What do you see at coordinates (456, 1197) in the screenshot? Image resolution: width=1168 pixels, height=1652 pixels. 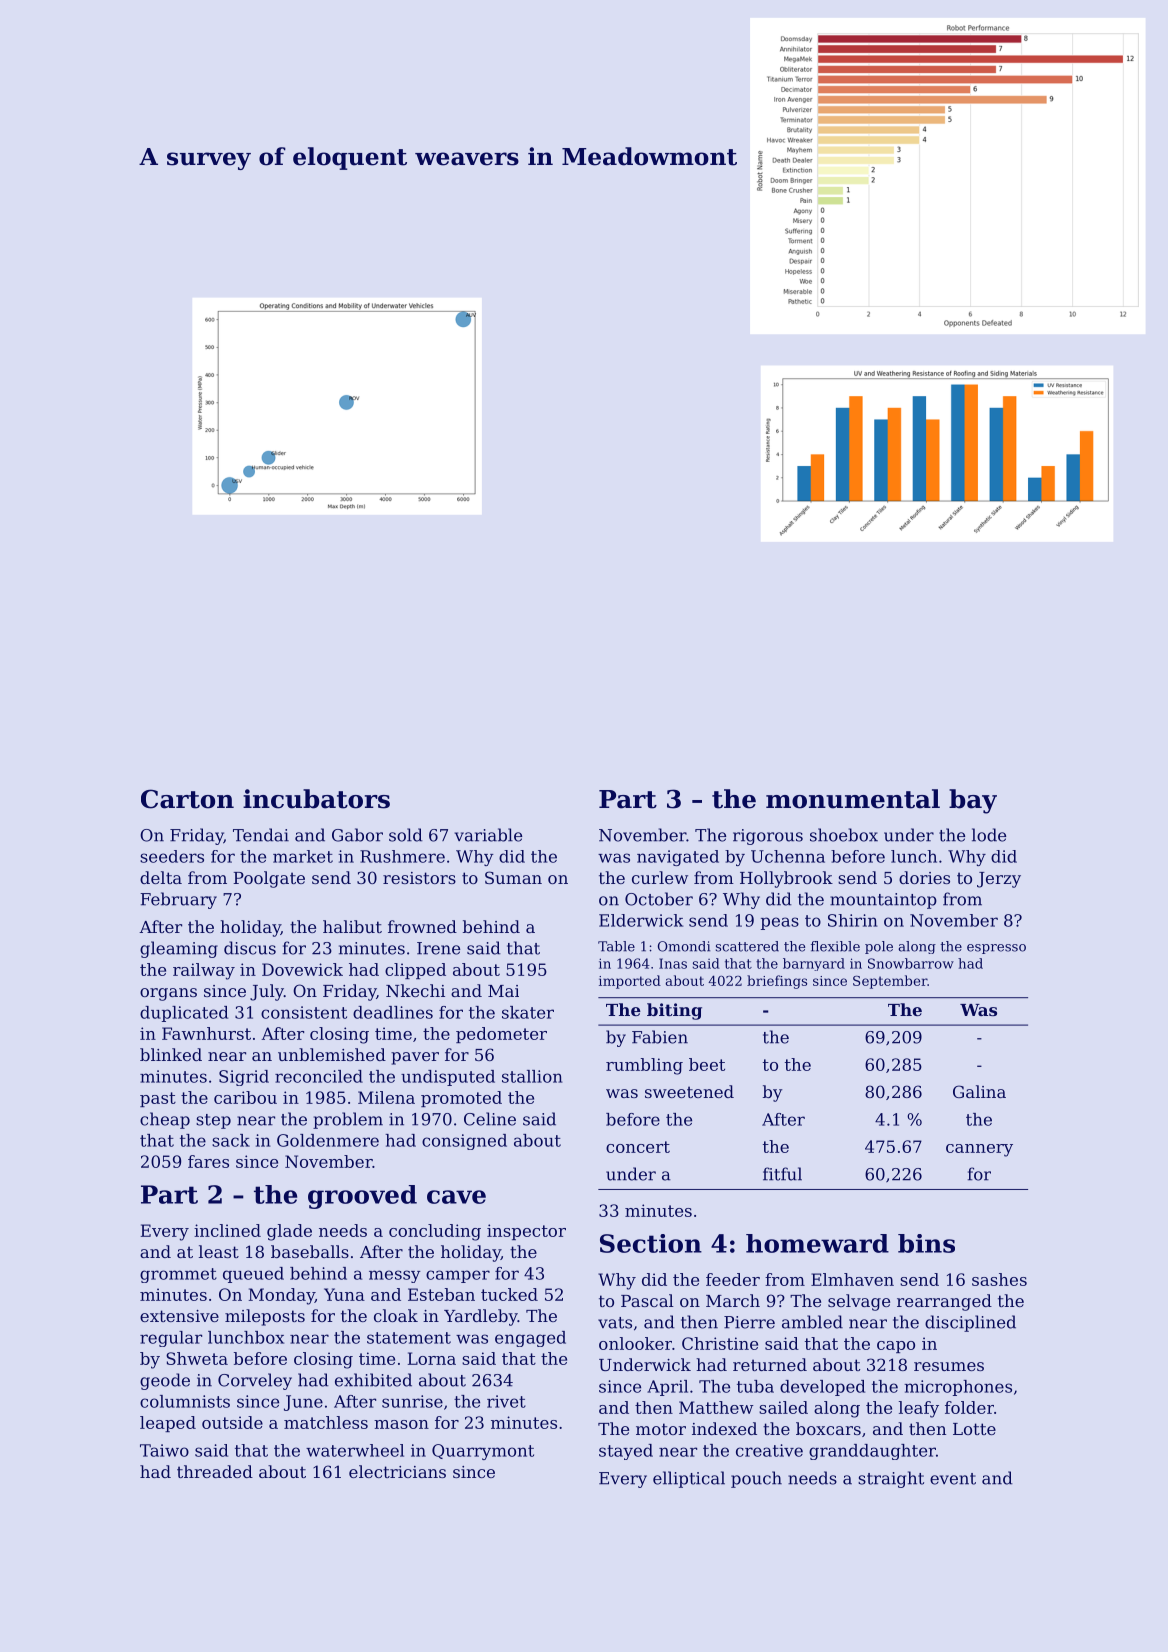 I see `cave` at bounding box center [456, 1197].
